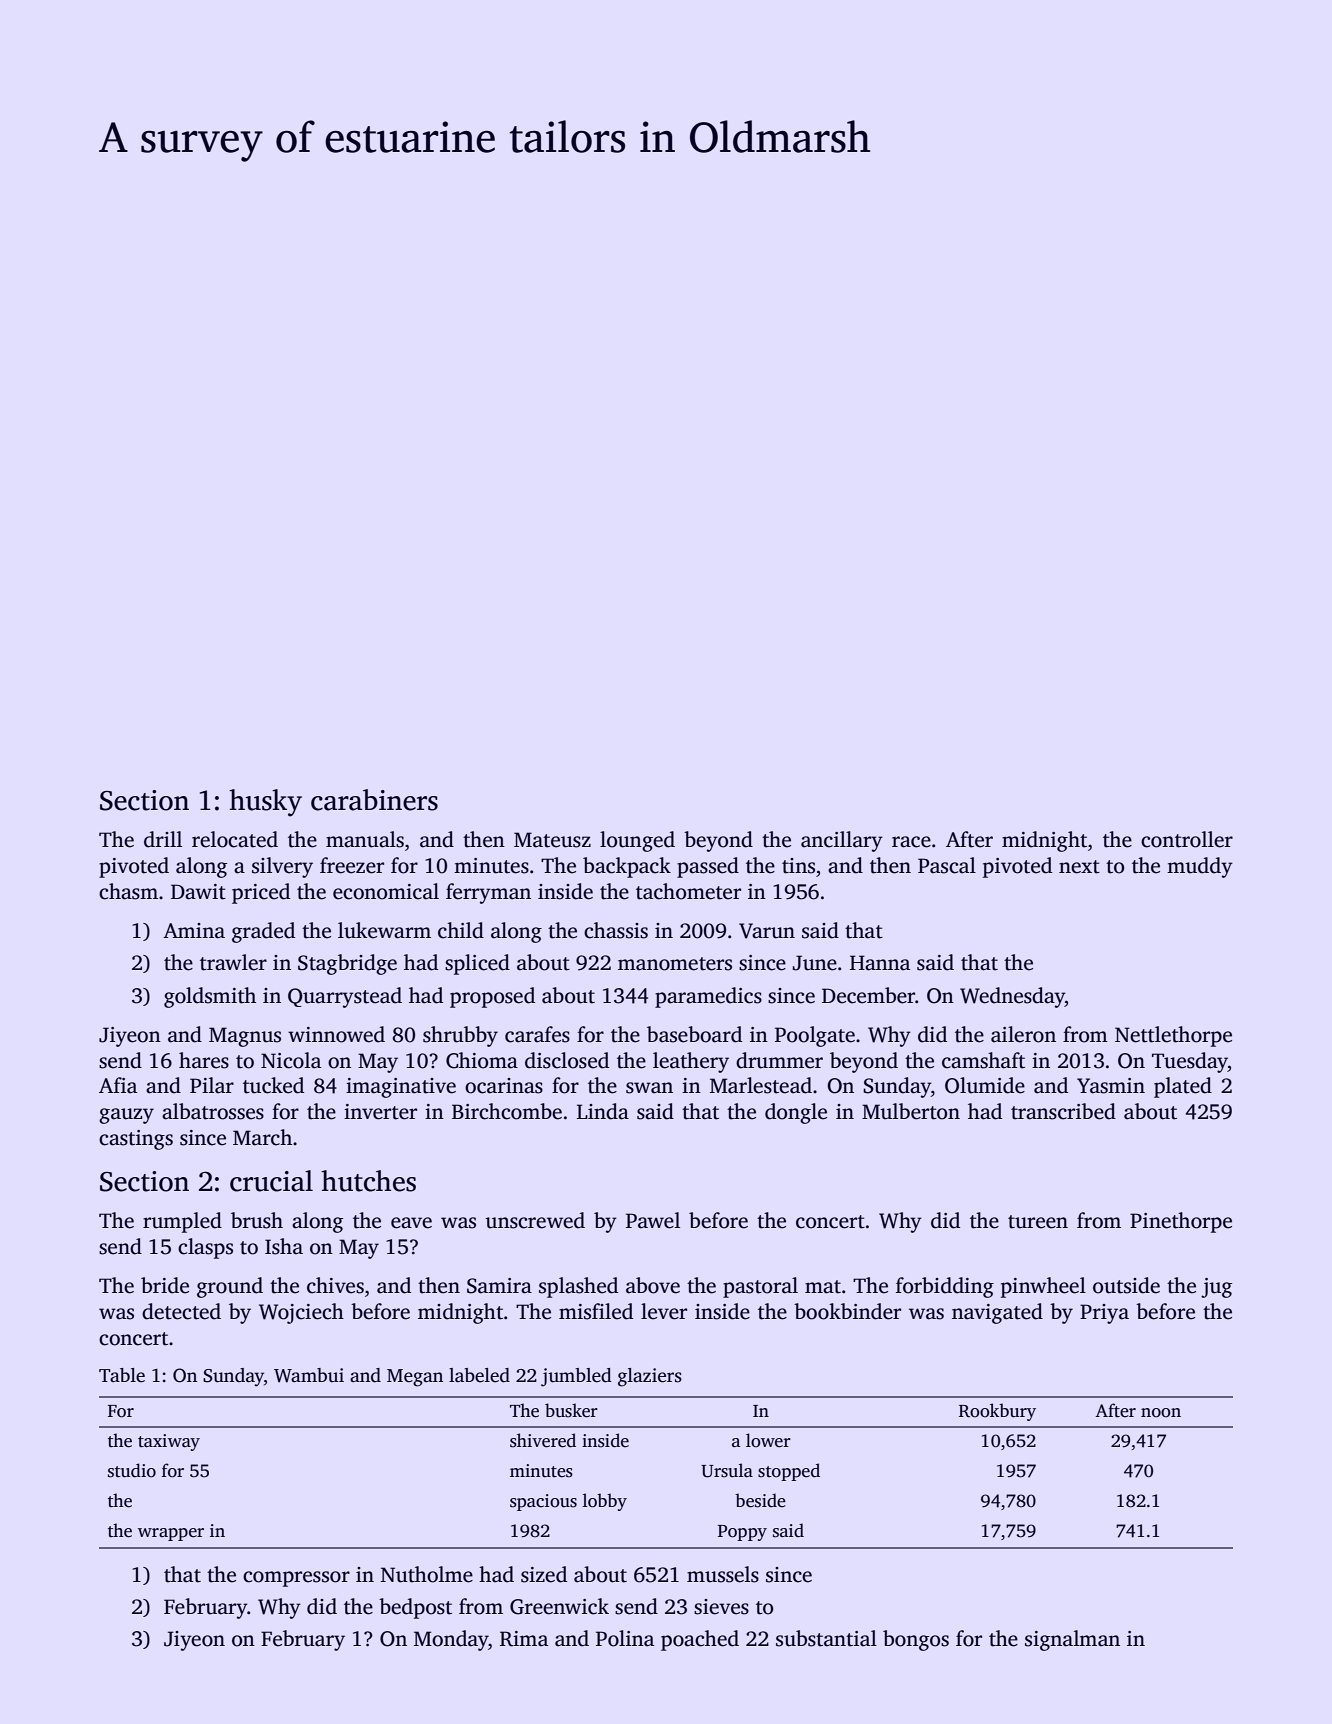  Describe the element at coordinates (1187, 839) in the screenshot. I see `controller` at that location.
